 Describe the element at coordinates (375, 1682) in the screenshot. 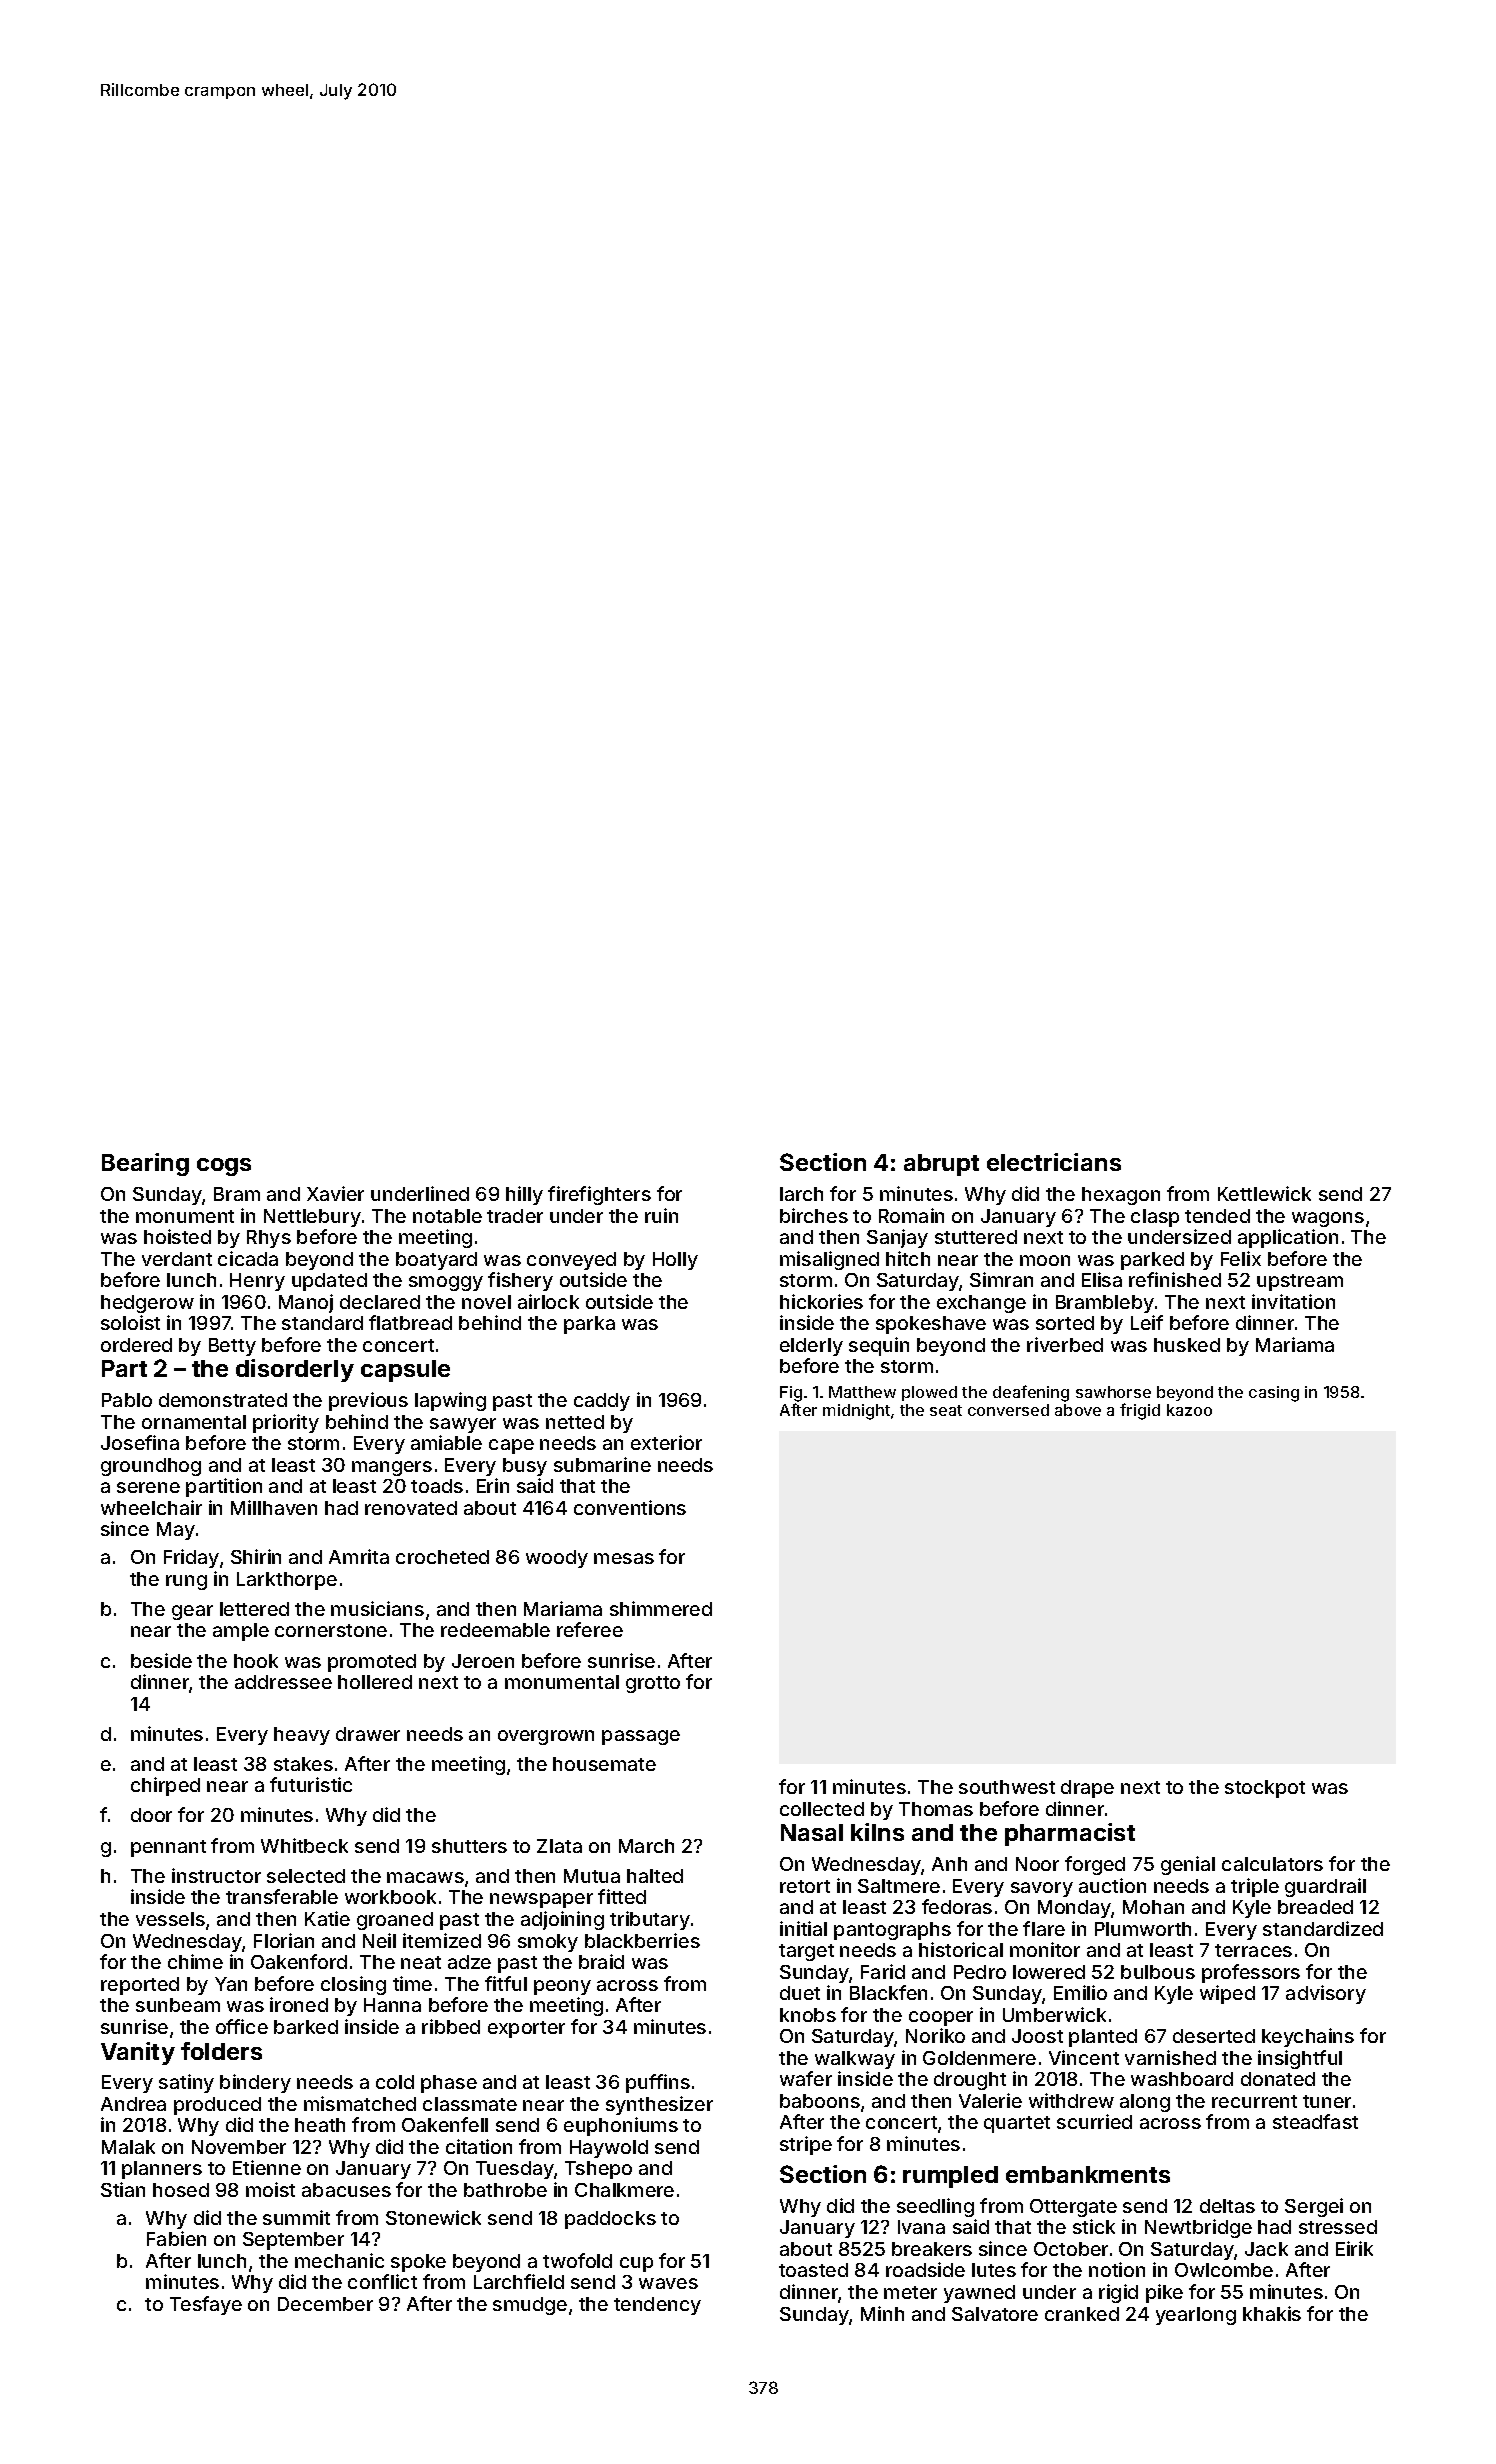

I see `hollered` at that location.
